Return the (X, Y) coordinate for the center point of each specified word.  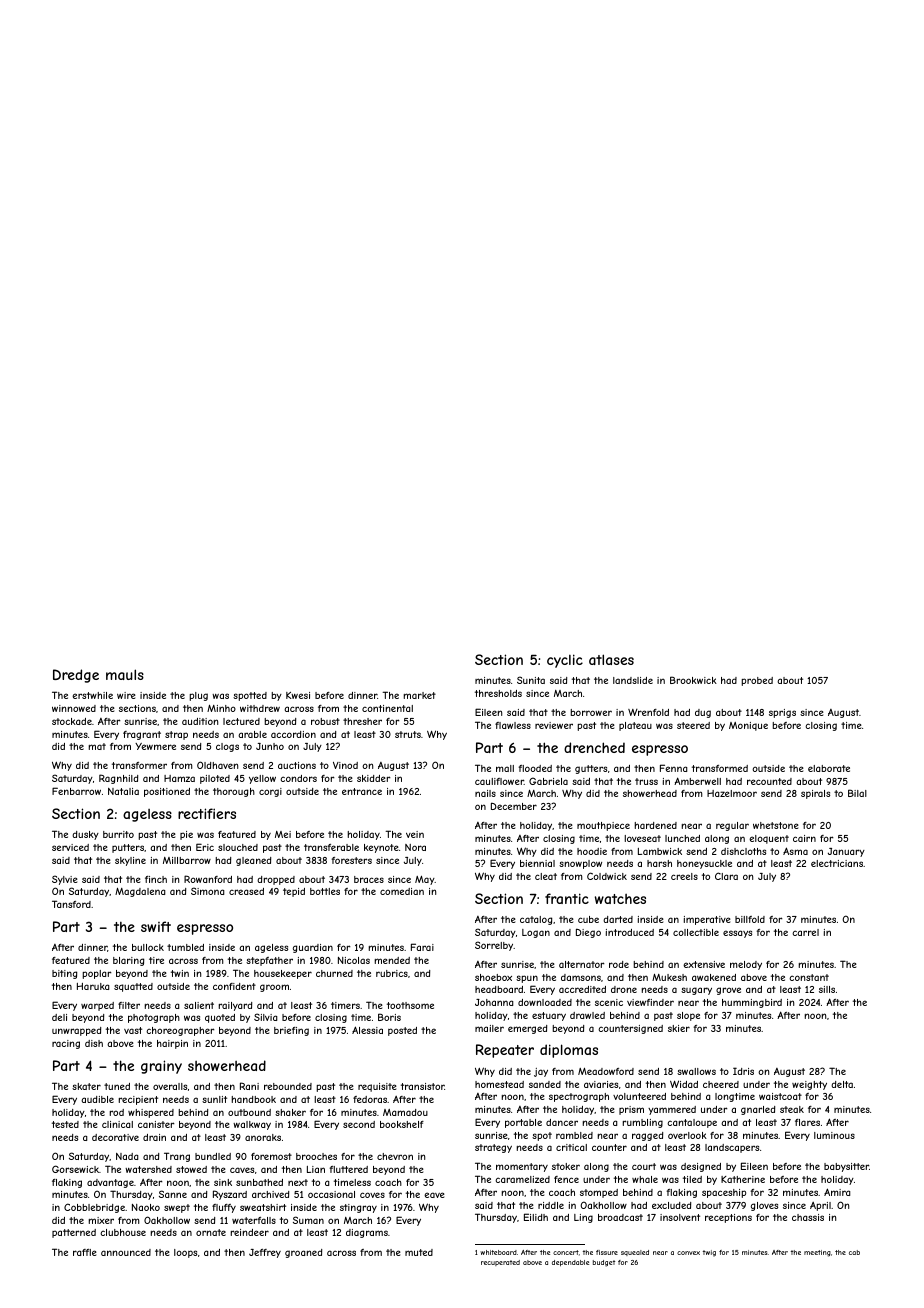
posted (402, 1031)
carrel (805, 932)
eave (434, 1195)
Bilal (857, 793)
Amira (837, 1192)
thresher (362, 721)
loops (185, 1253)
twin (180, 973)
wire (126, 695)
